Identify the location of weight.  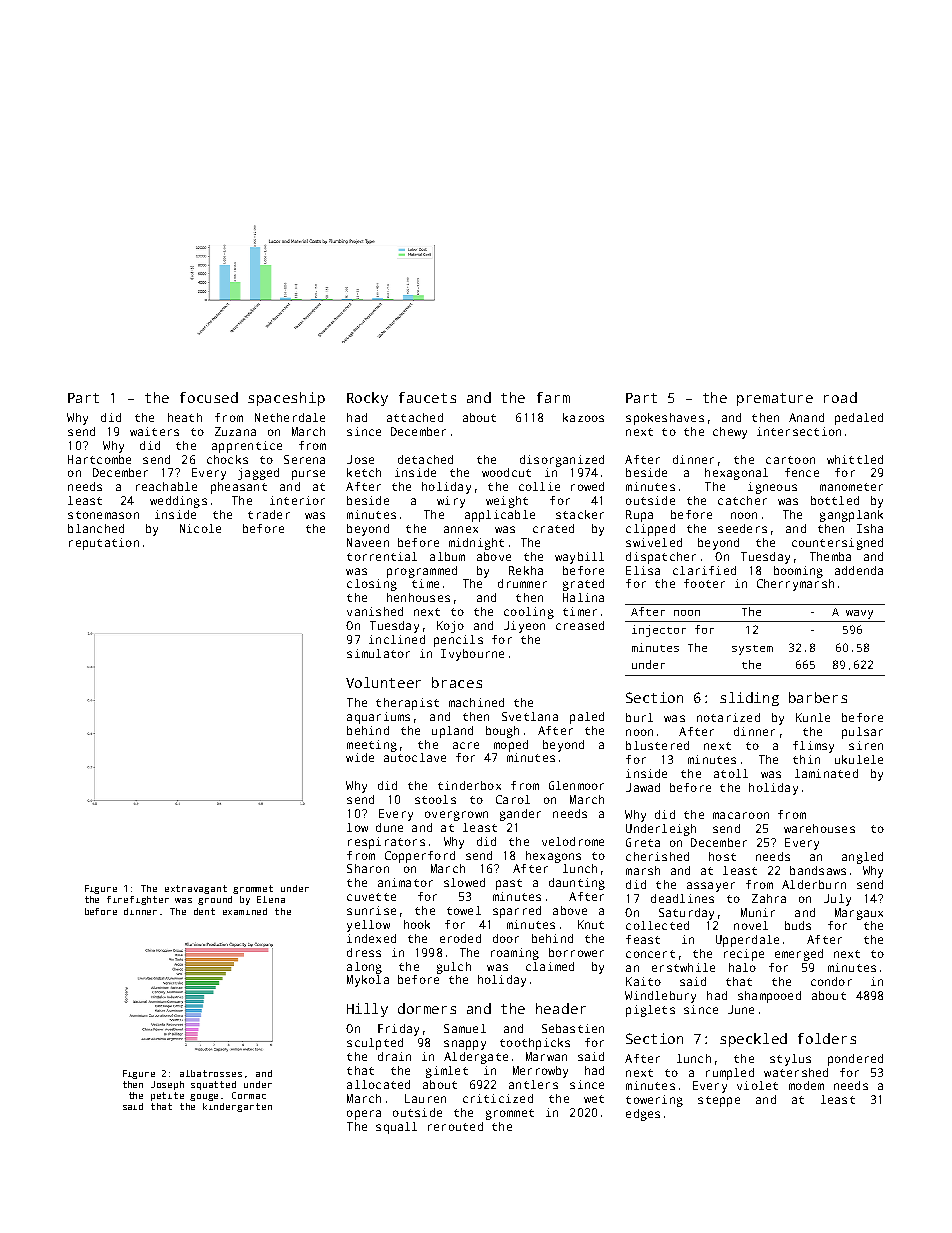
(507, 502).
